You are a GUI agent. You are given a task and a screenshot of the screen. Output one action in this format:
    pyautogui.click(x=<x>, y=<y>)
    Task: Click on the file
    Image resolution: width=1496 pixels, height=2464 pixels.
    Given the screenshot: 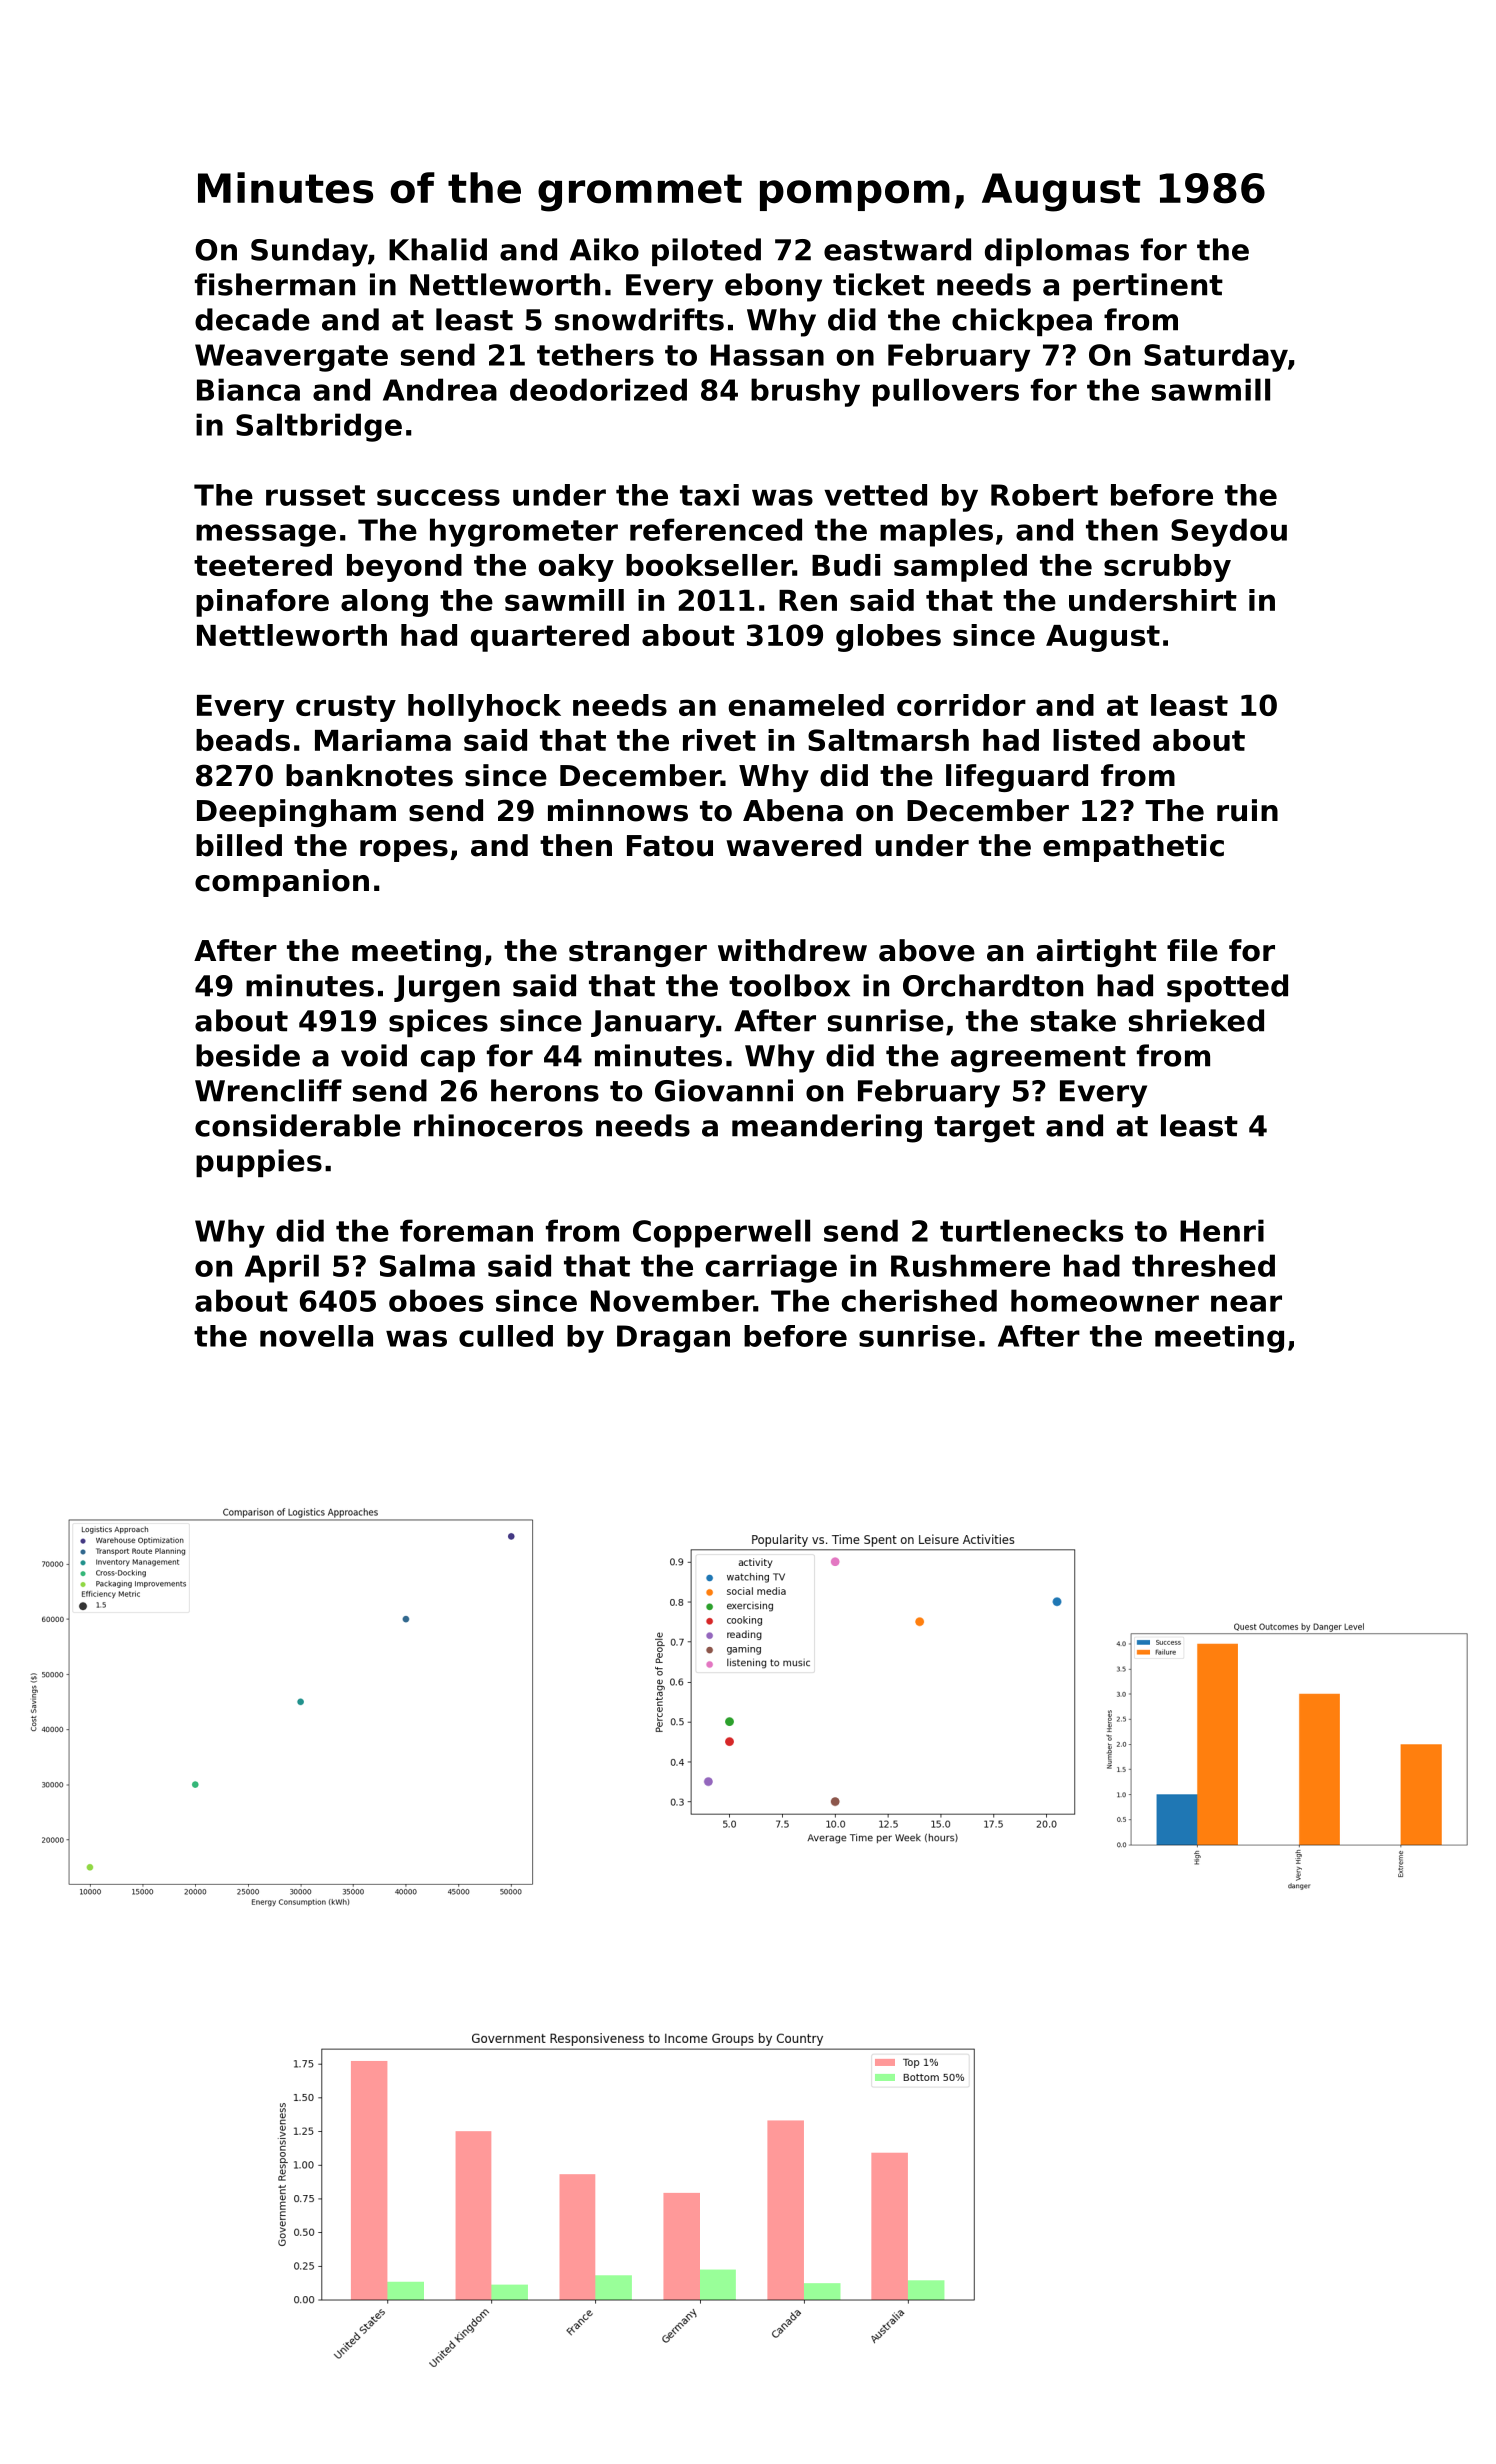 What is the action you would take?
    pyautogui.click(x=1192, y=950)
